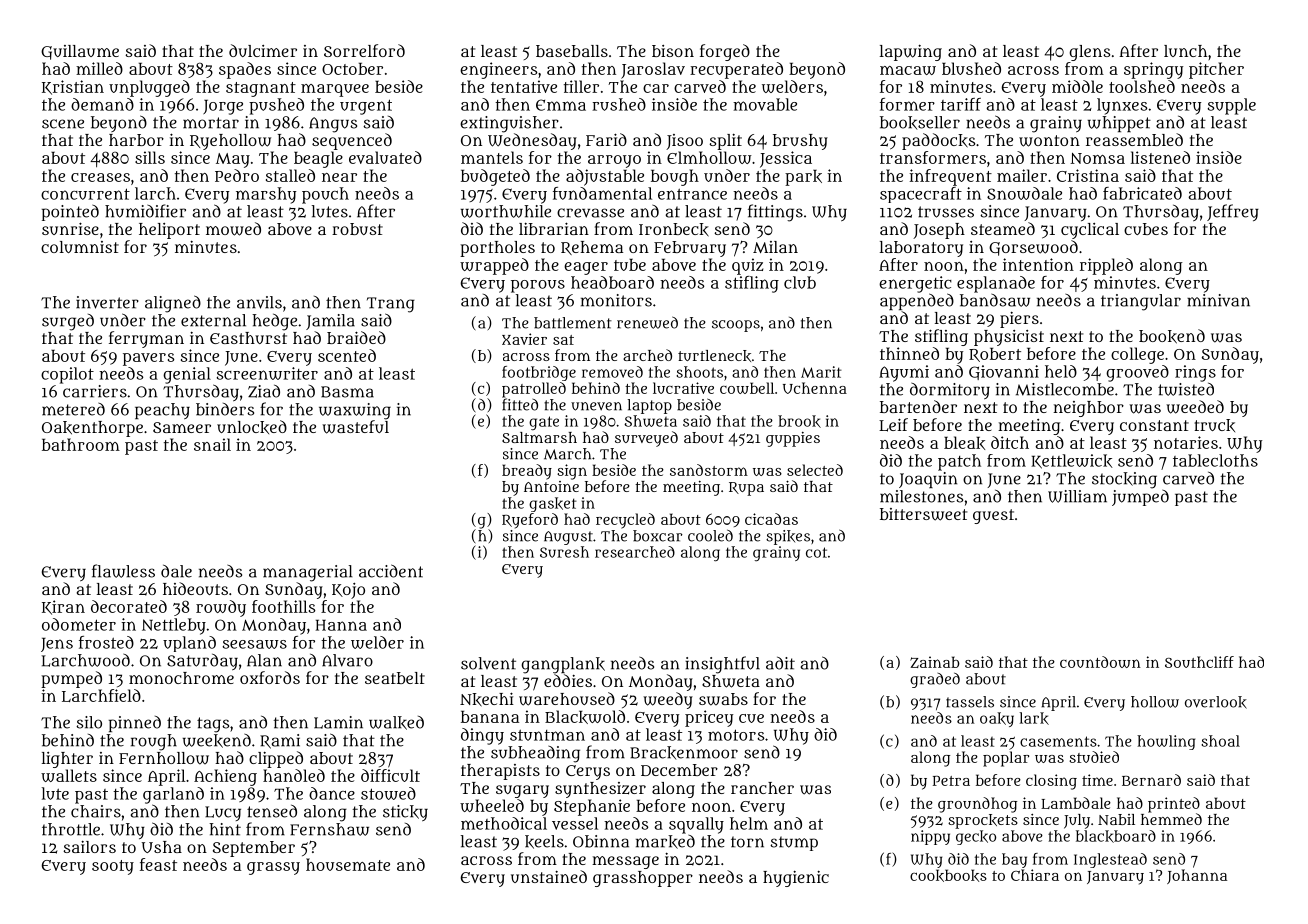 The image size is (1308, 924). I want to click on lunch, so click(1185, 51).
